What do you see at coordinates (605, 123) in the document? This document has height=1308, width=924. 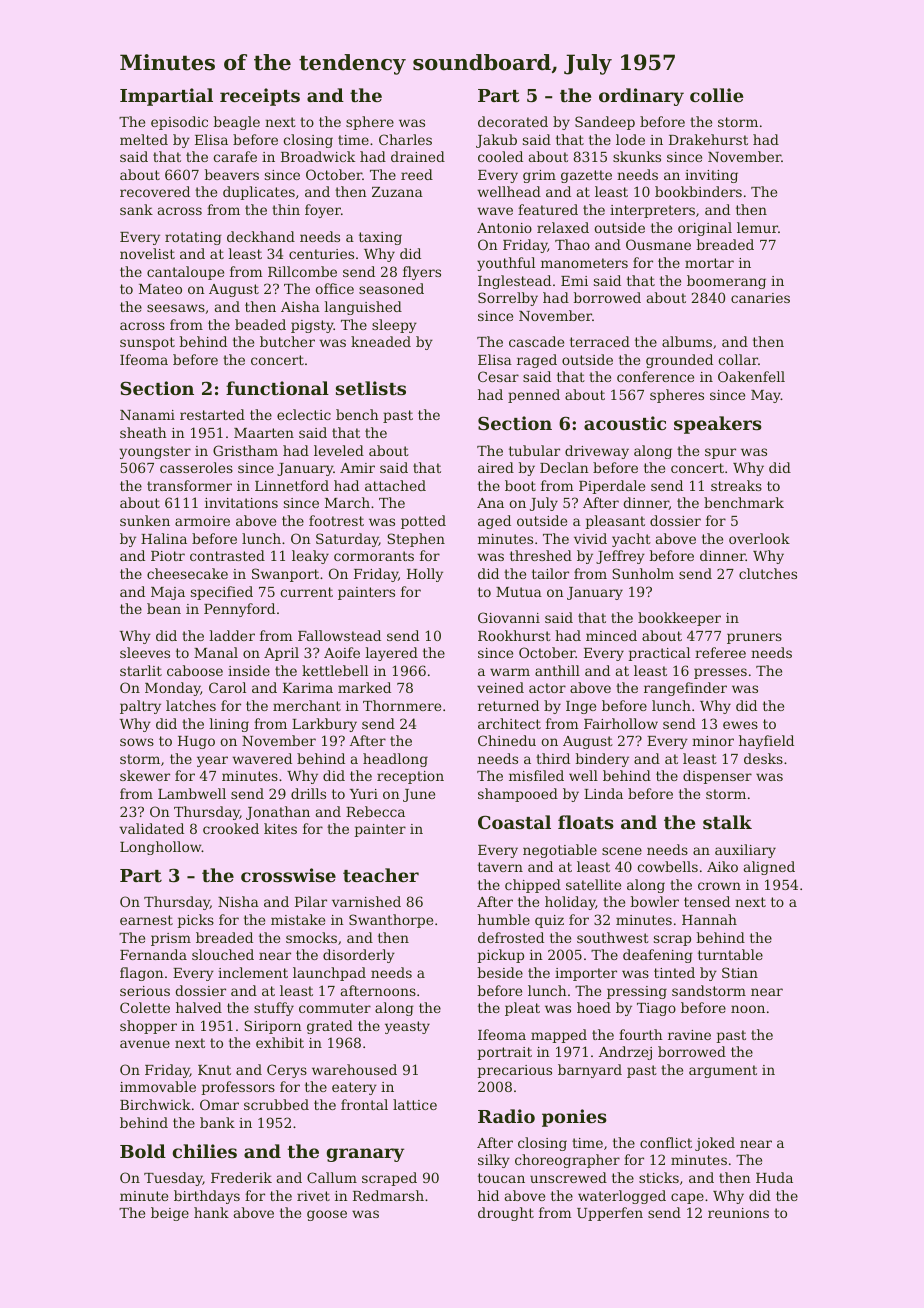 I see `Sandeep` at bounding box center [605, 123].
